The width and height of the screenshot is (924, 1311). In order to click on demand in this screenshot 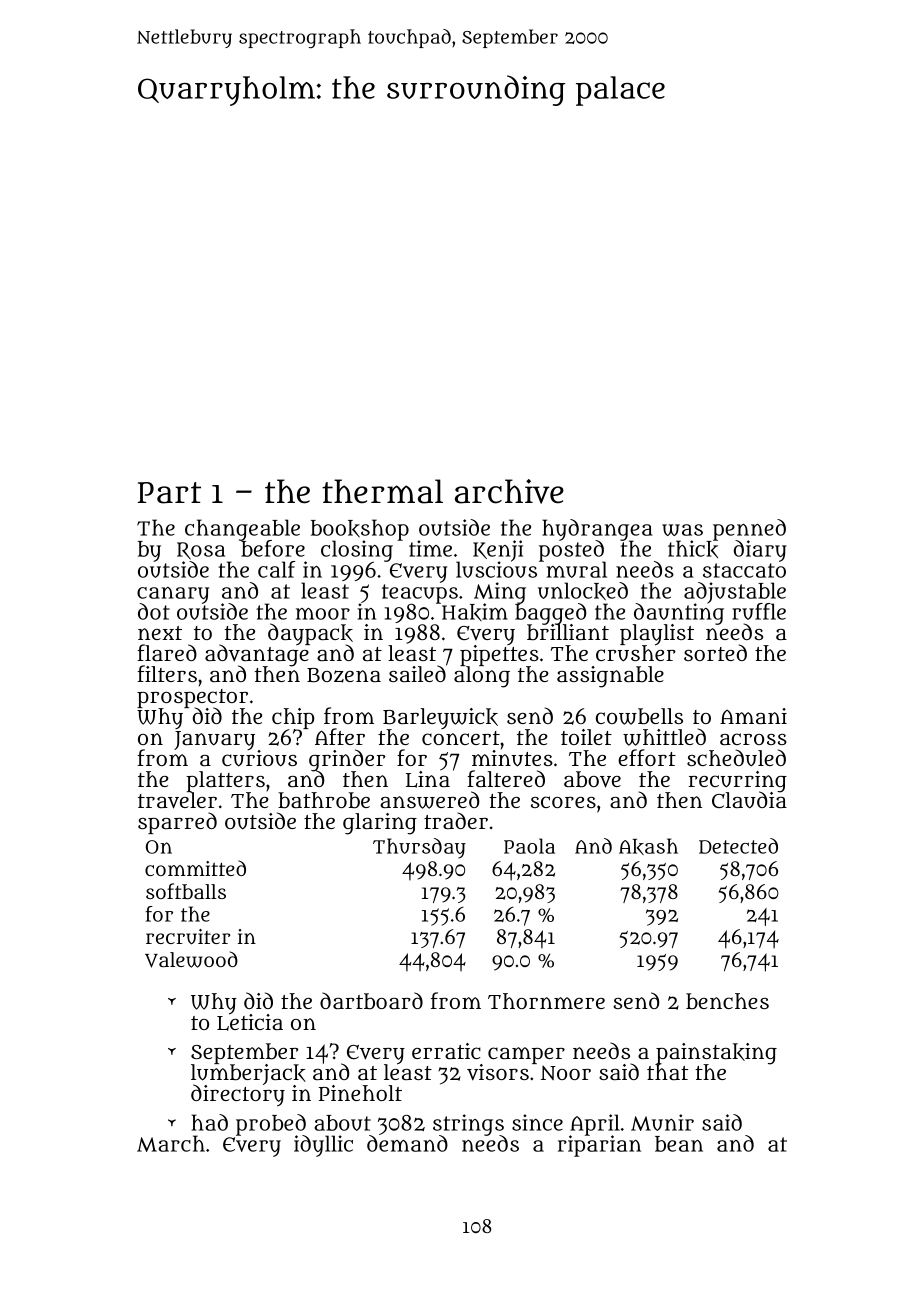, I will do `click(407, 1143)`.
